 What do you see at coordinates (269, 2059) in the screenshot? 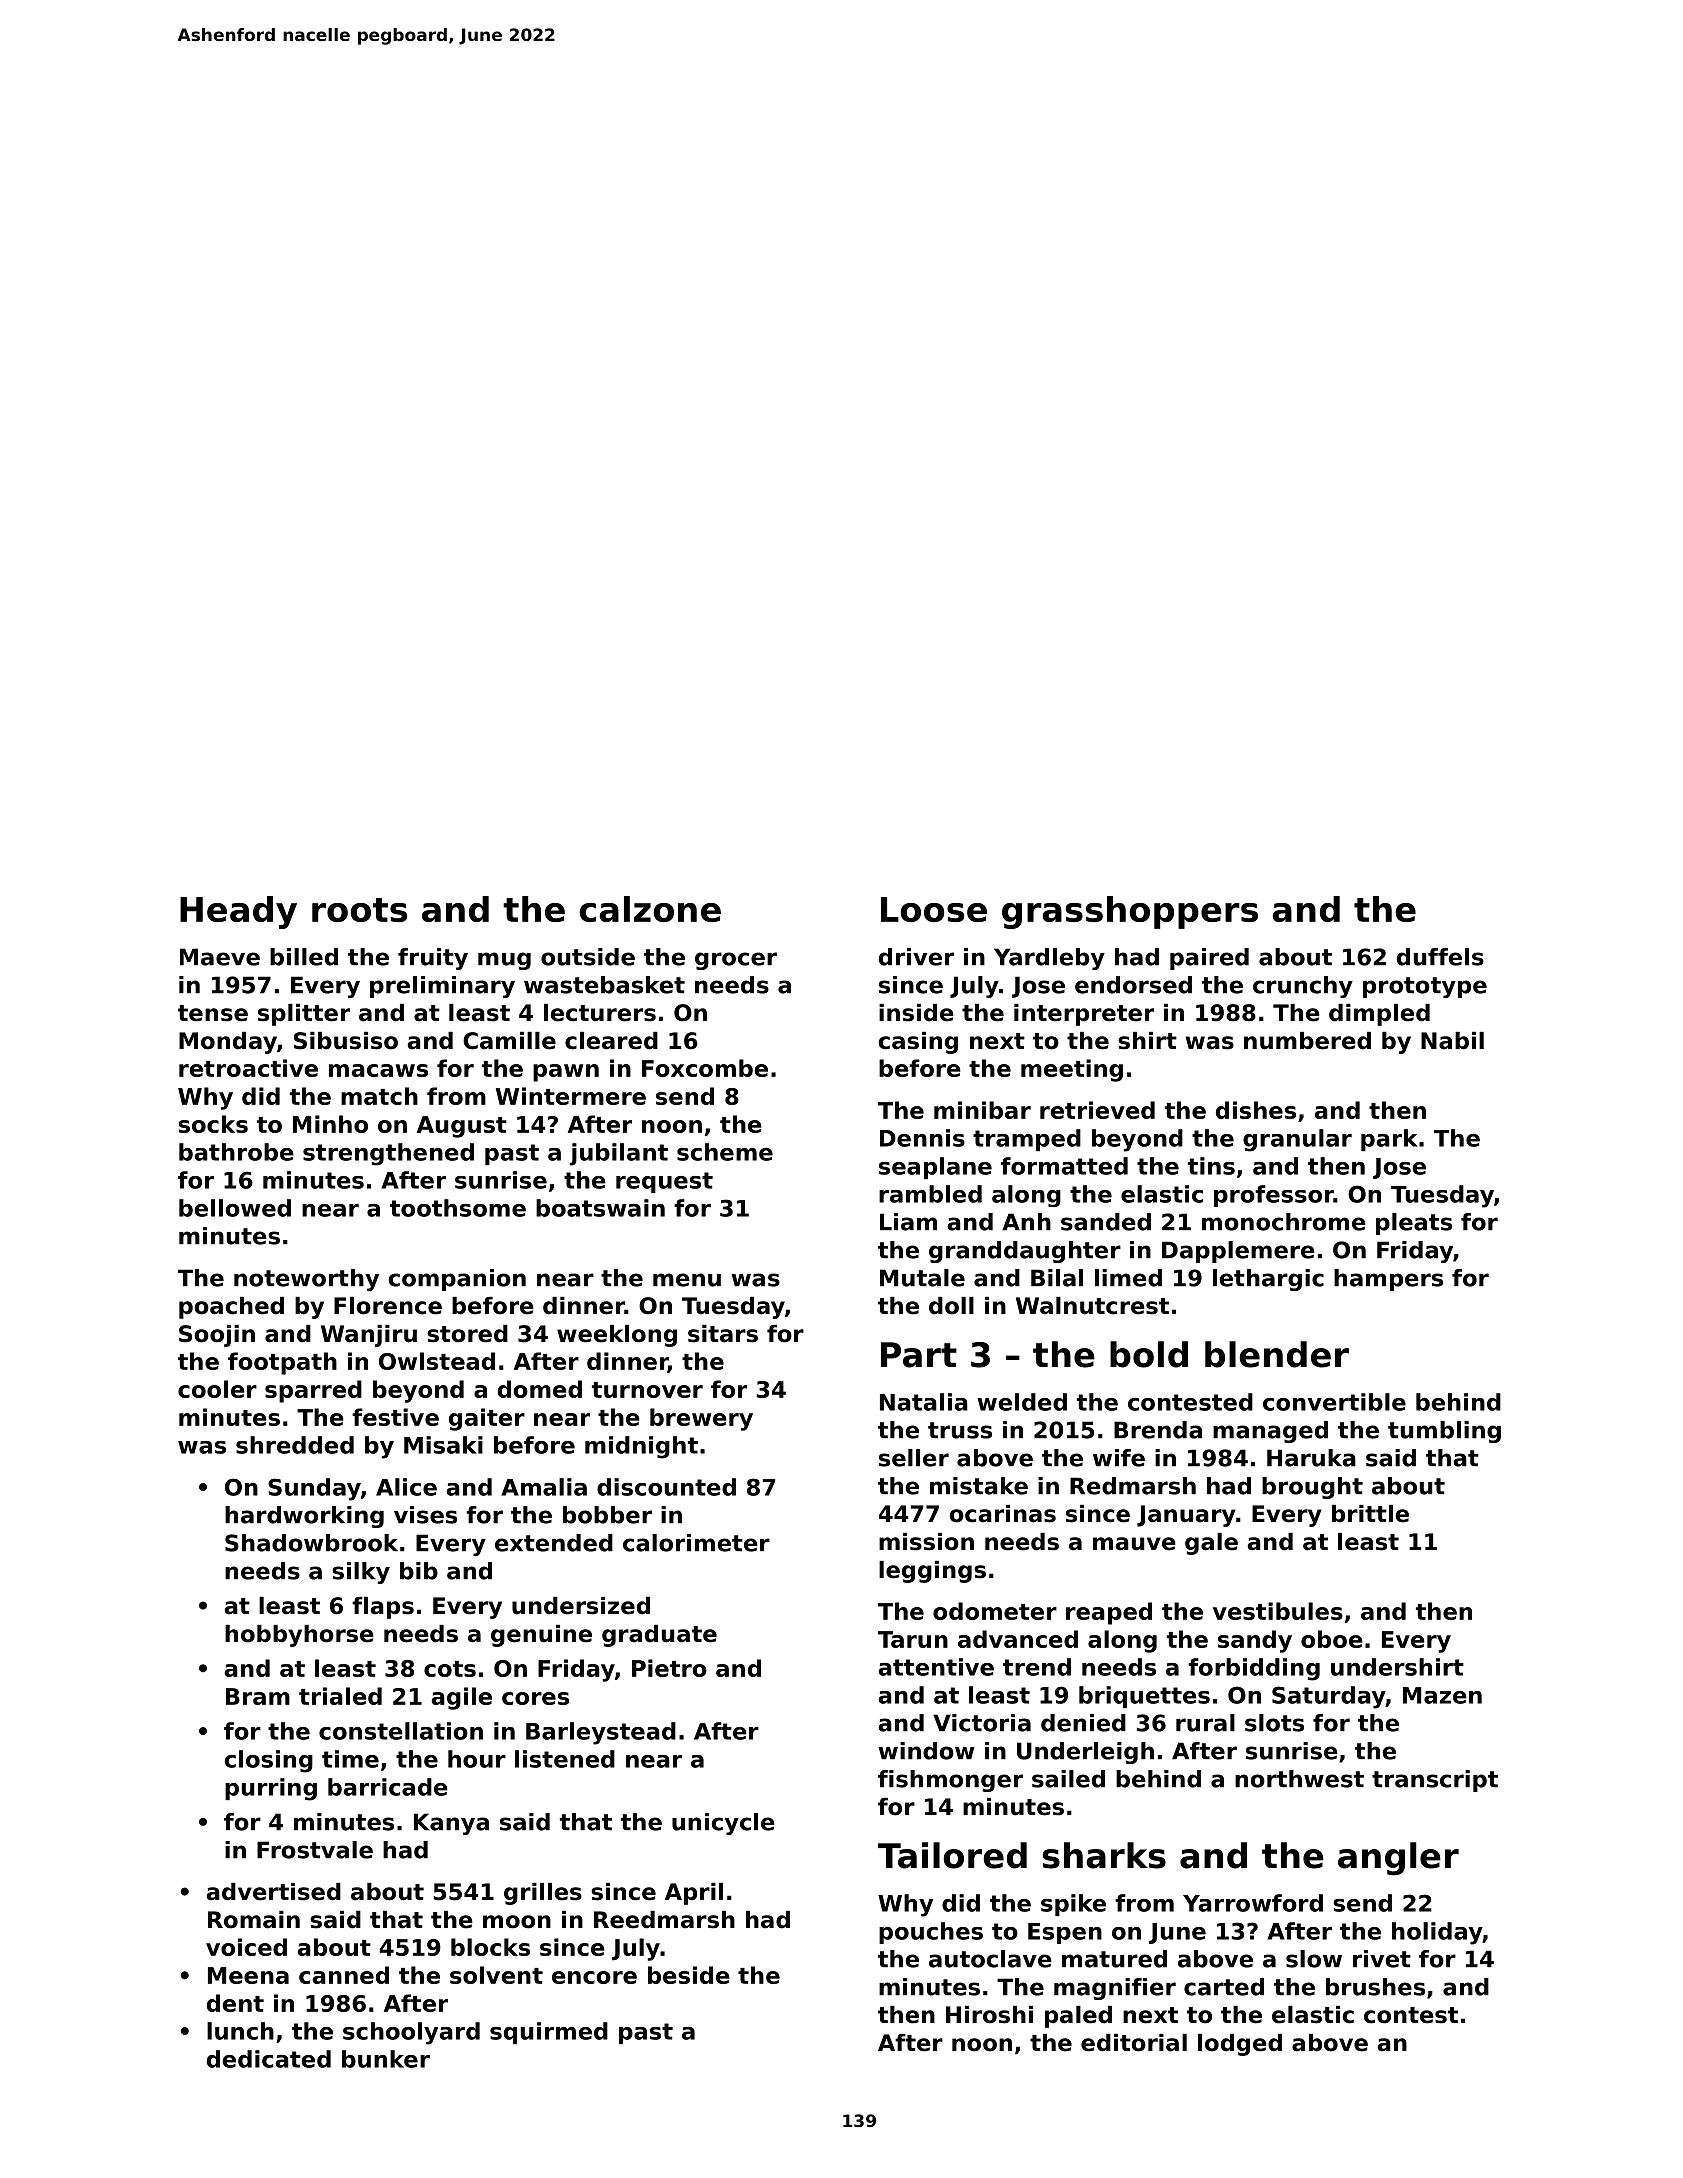
I see `dedicated` at bounding box center [269, 2059].
